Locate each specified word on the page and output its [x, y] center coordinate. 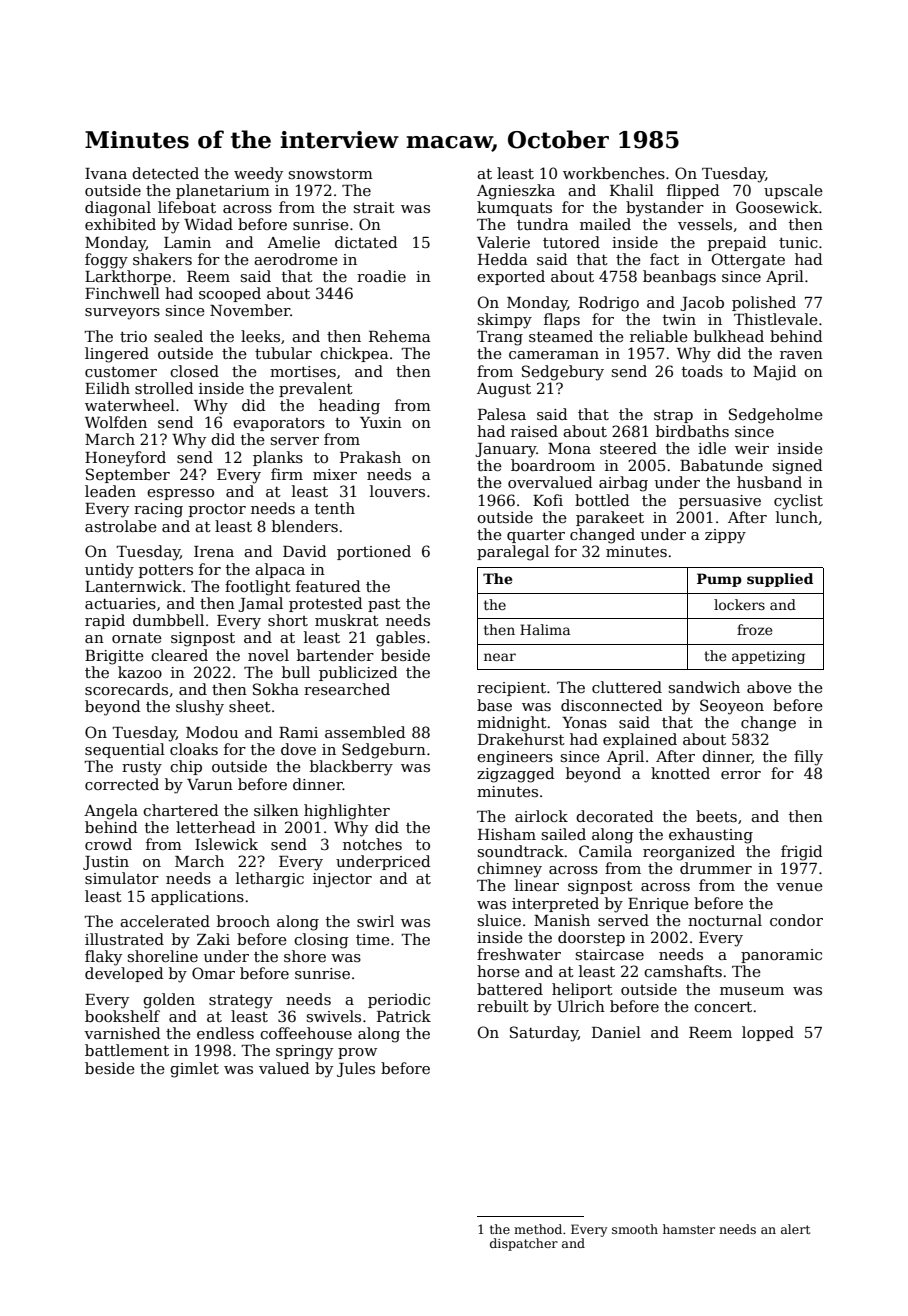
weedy [258, 175]
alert [795, 1229]
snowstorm [331, 174]
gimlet [194, 1070]
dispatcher [524, 1244]
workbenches [614, 173]
